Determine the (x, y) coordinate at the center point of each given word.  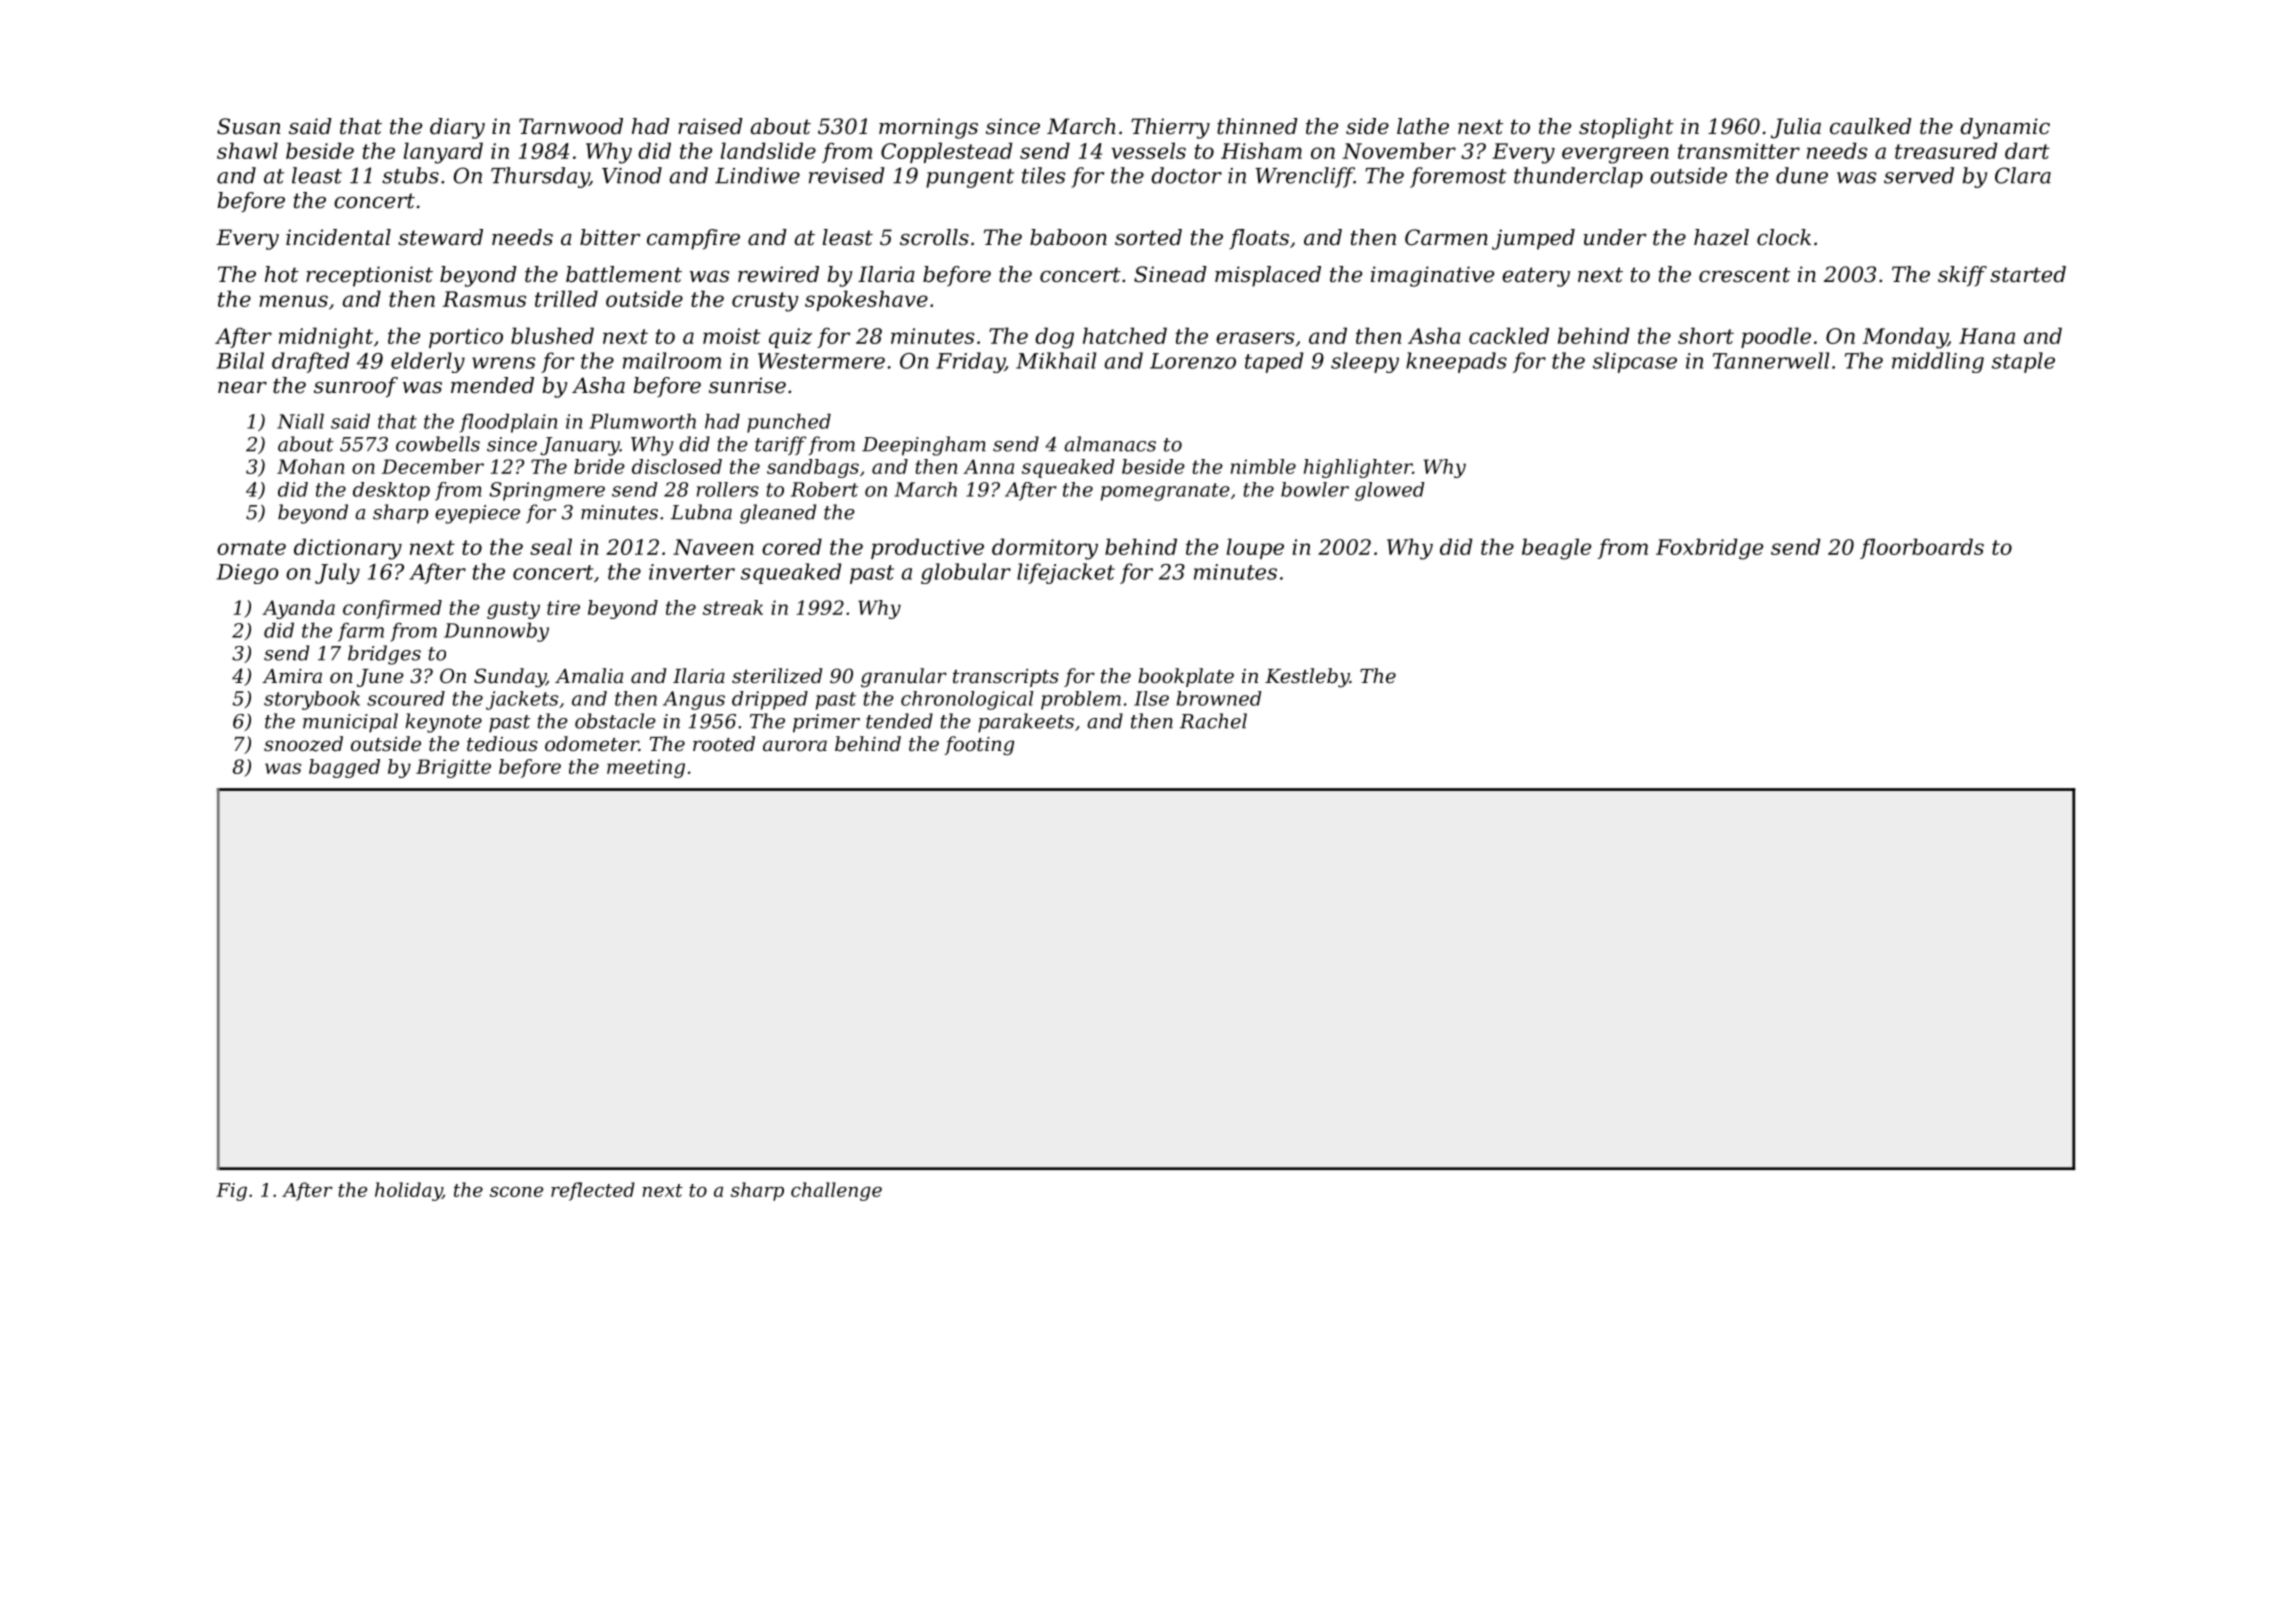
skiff (1962, 276)
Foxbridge (1709, 549)
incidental (338, 237)
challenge (836, 1191)
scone (516, 1192)
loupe (1255, 548)
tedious (502, 744)
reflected (593, 1191)
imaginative (1432, 276)
